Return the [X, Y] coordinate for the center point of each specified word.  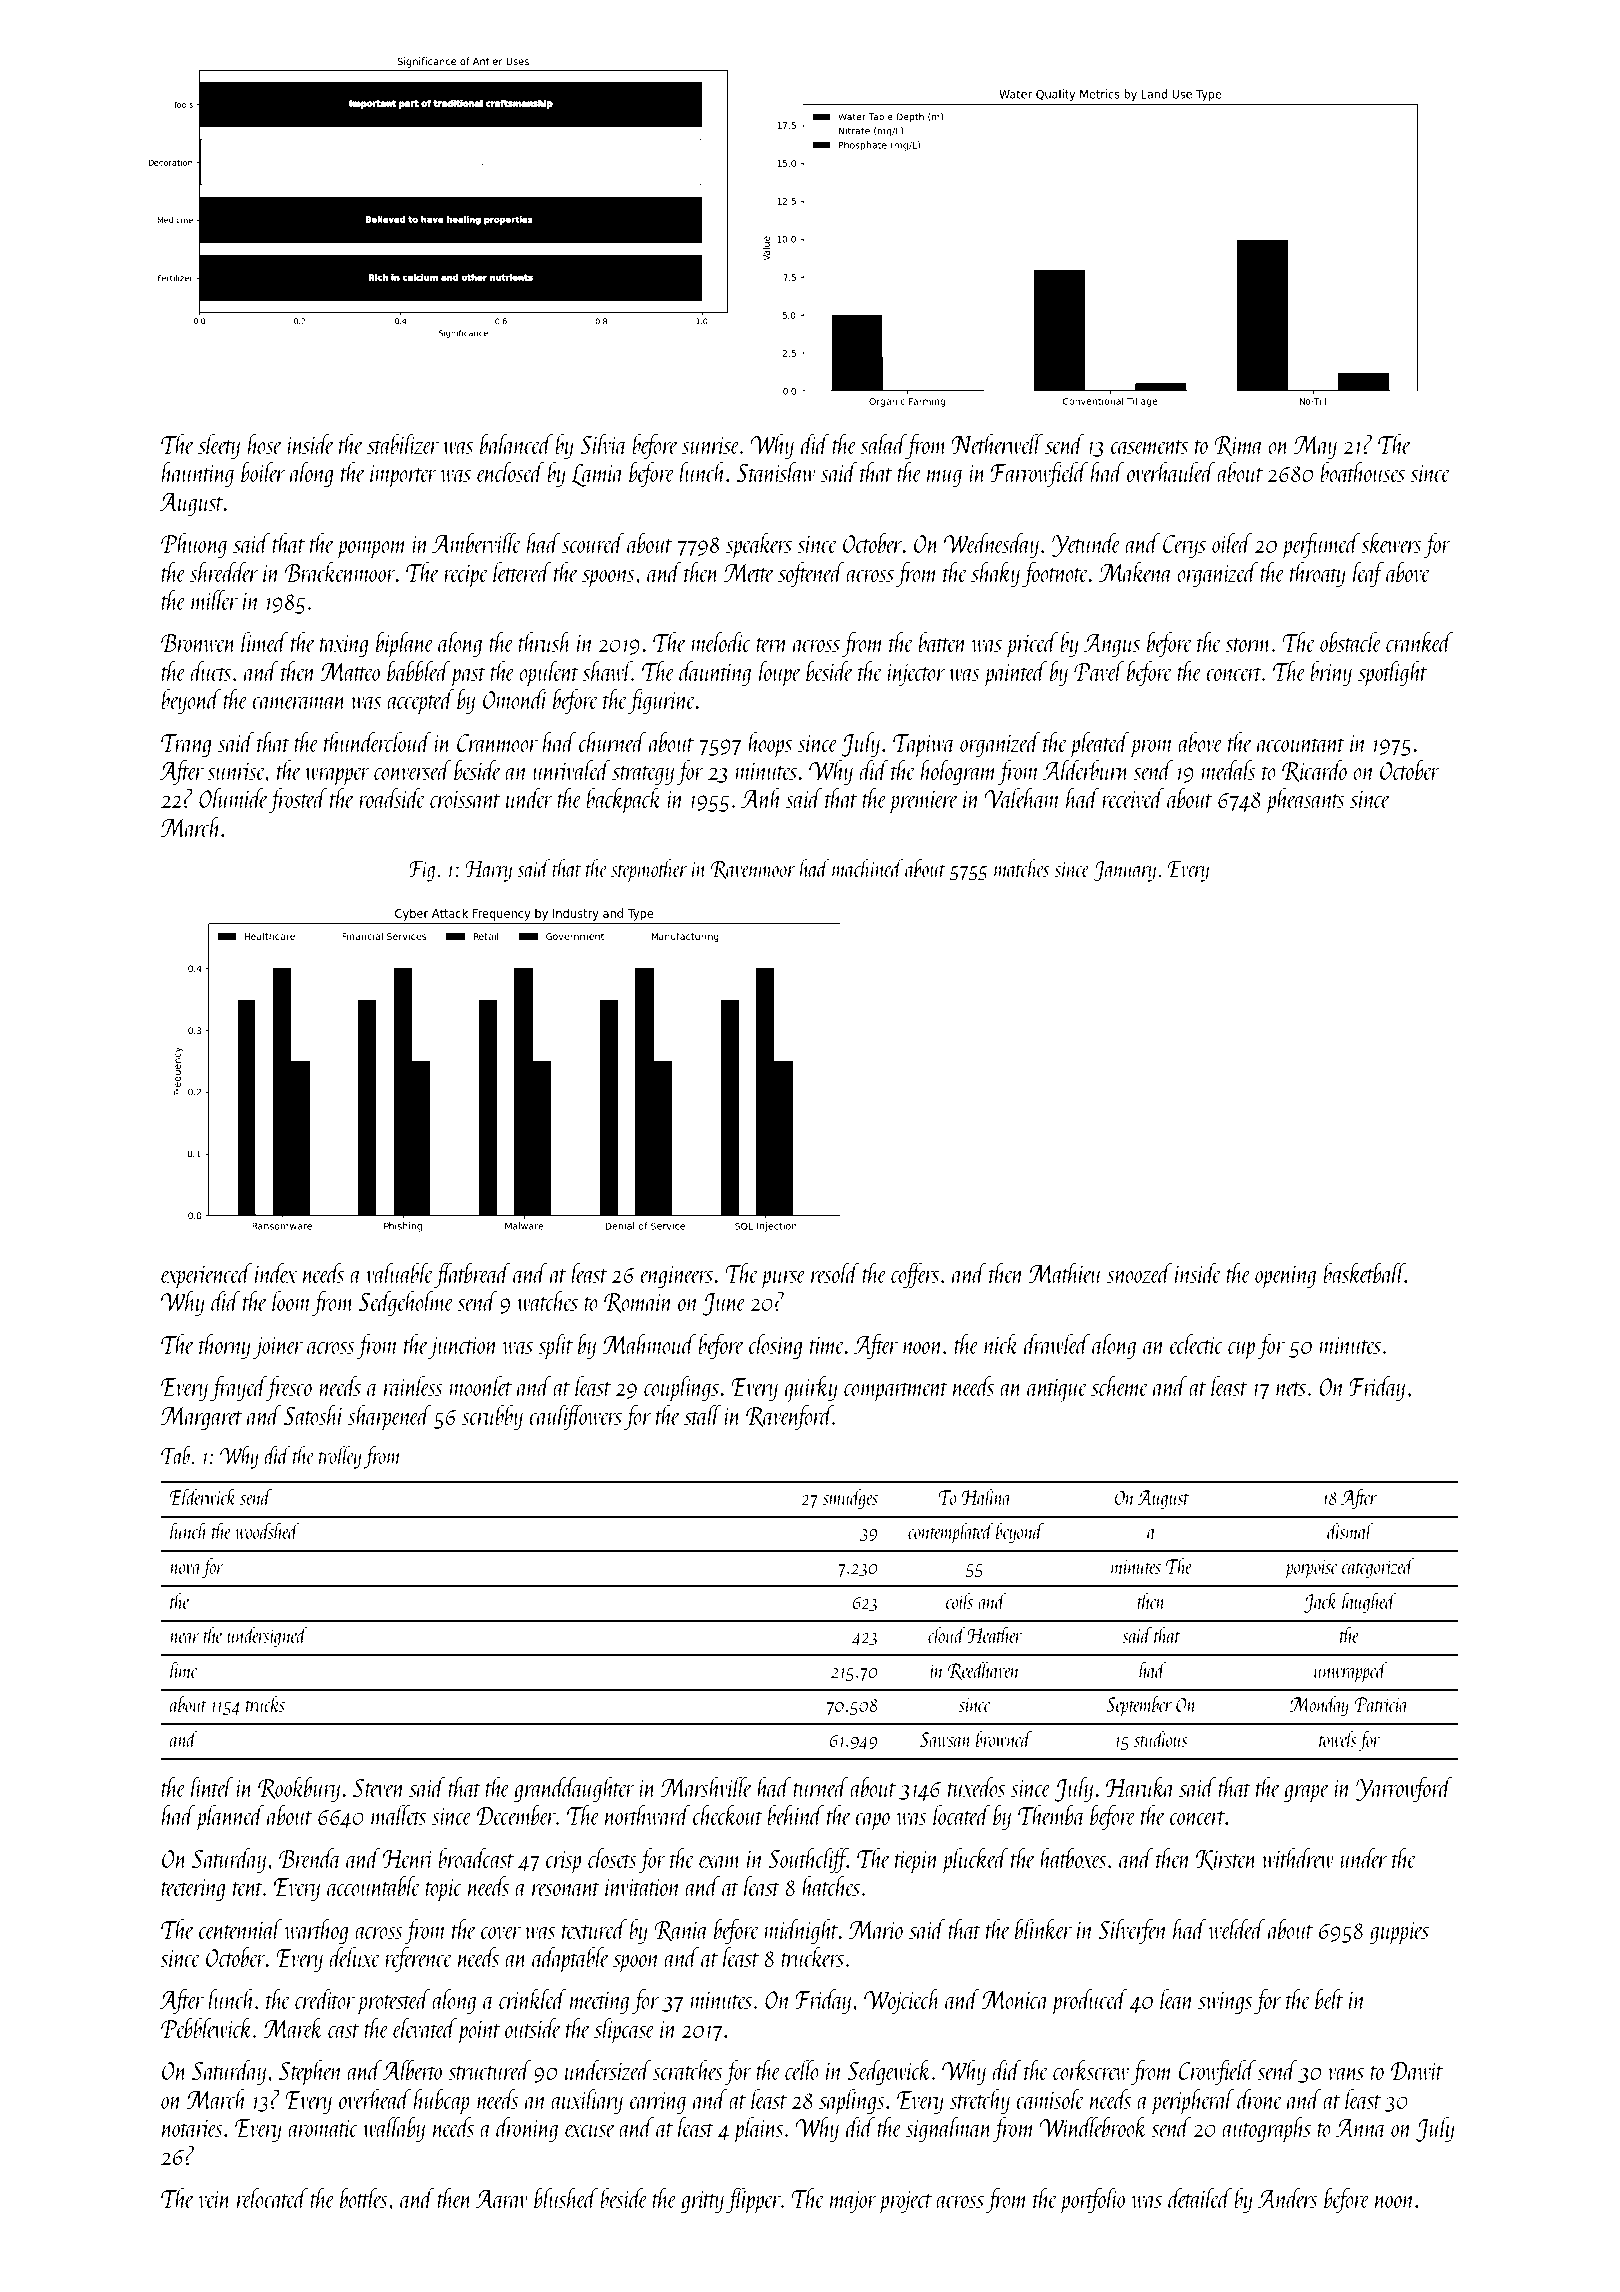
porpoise [1311, 1569]
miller [214, 599]
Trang [186, 745]
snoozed [1139, 1272]
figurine [662, 701]
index [276, 1272]
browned [1004, 1738]
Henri [408, 1859]
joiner [278, 1348]
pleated [1099, 744]
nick [1001, 1343]
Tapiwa [924, 746]
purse [783, 1280]
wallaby [394, 2129]
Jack [1321, 1602]
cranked [1419, 641]
